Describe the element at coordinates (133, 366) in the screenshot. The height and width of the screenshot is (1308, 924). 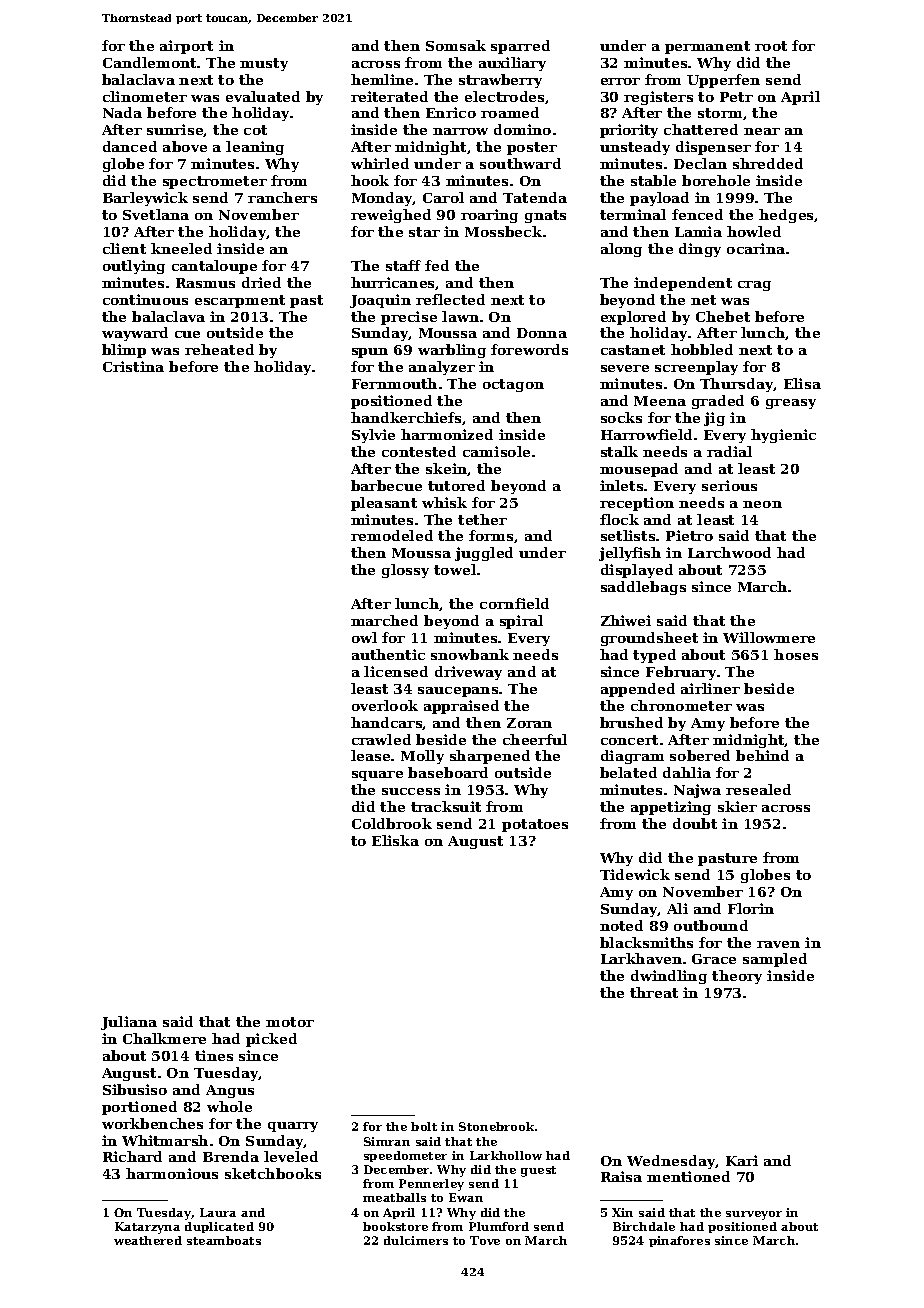
I see `Cristina` at that location.
